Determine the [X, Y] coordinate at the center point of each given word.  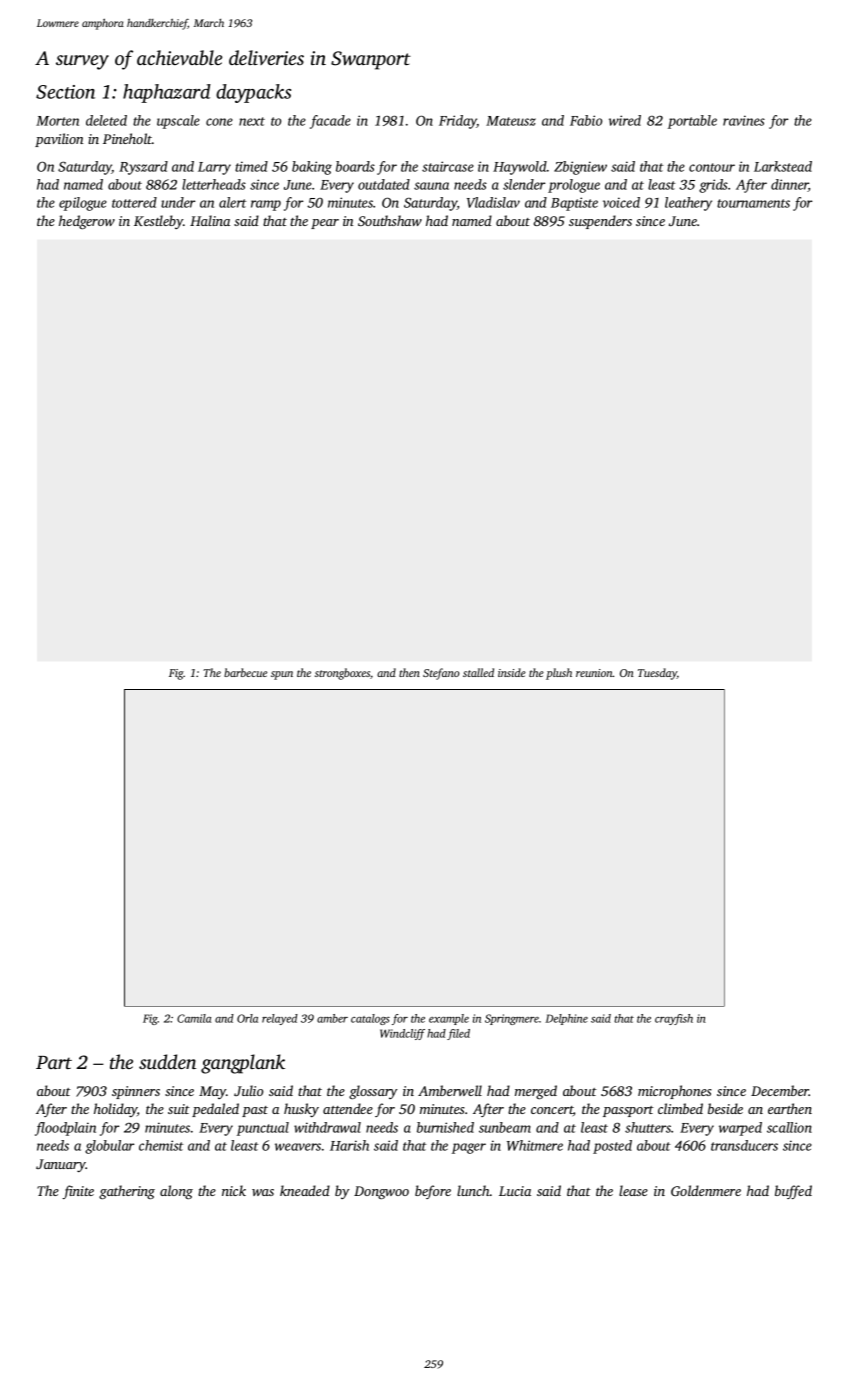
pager [469, 1148]
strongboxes [342, 674]
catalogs [370, 1019]
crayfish [674, 1019]
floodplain [65, 1129]
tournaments [753, 203]
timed [251, 166]
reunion [594, 673]
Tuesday [657, 674]
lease [633, 1190]
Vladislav [493, 202]
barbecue [245, 672]
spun [282, 675]
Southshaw [390, 220]
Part [54, 1062]
